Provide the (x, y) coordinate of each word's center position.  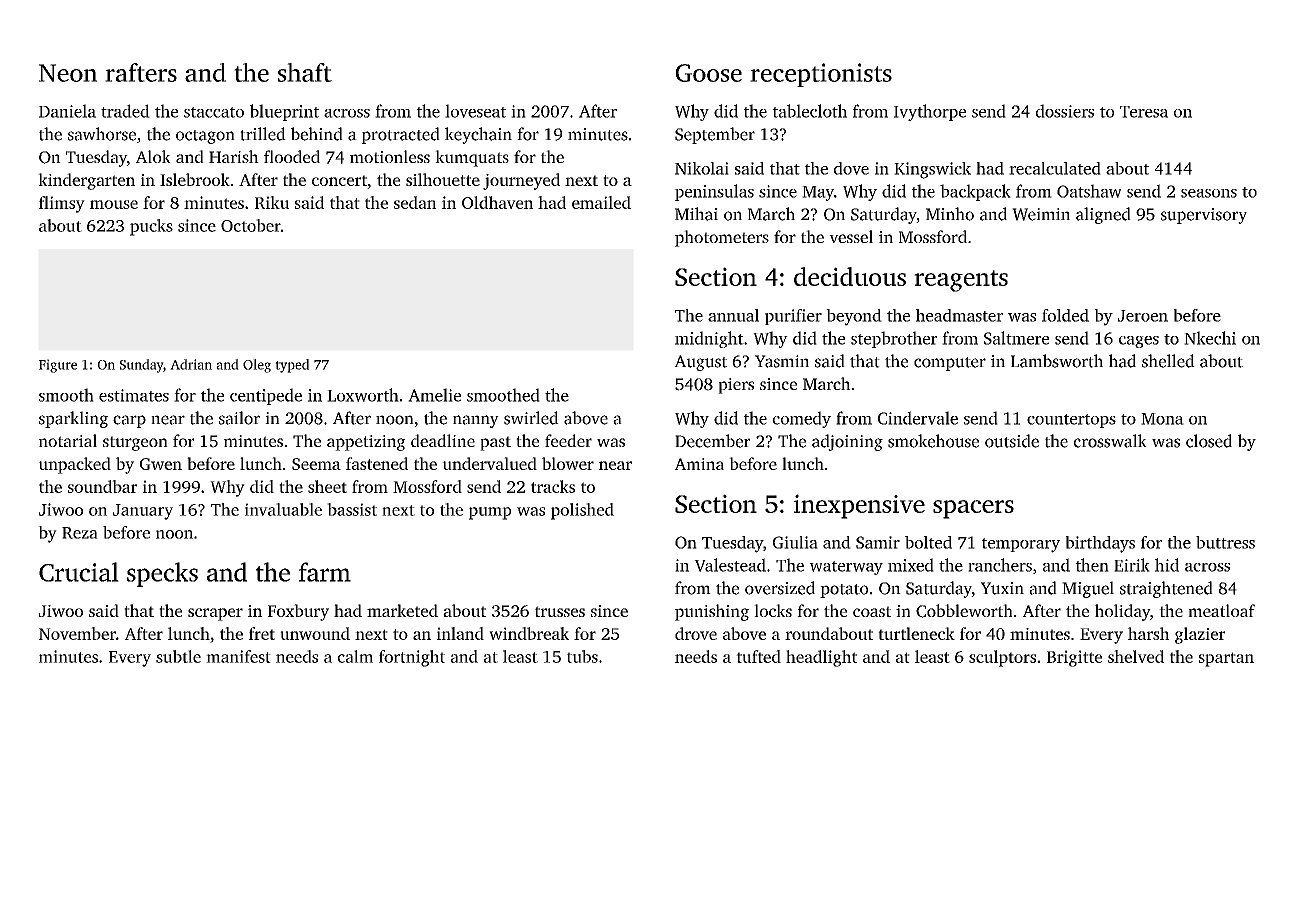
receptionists (821, 75)
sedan (415, 202)
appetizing (366, 443)
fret (262, 633)
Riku (272, 202)
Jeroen (1143, 316)
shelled (1168, 361)
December (712, 441)
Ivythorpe (930, 112)
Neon (68, 73)
